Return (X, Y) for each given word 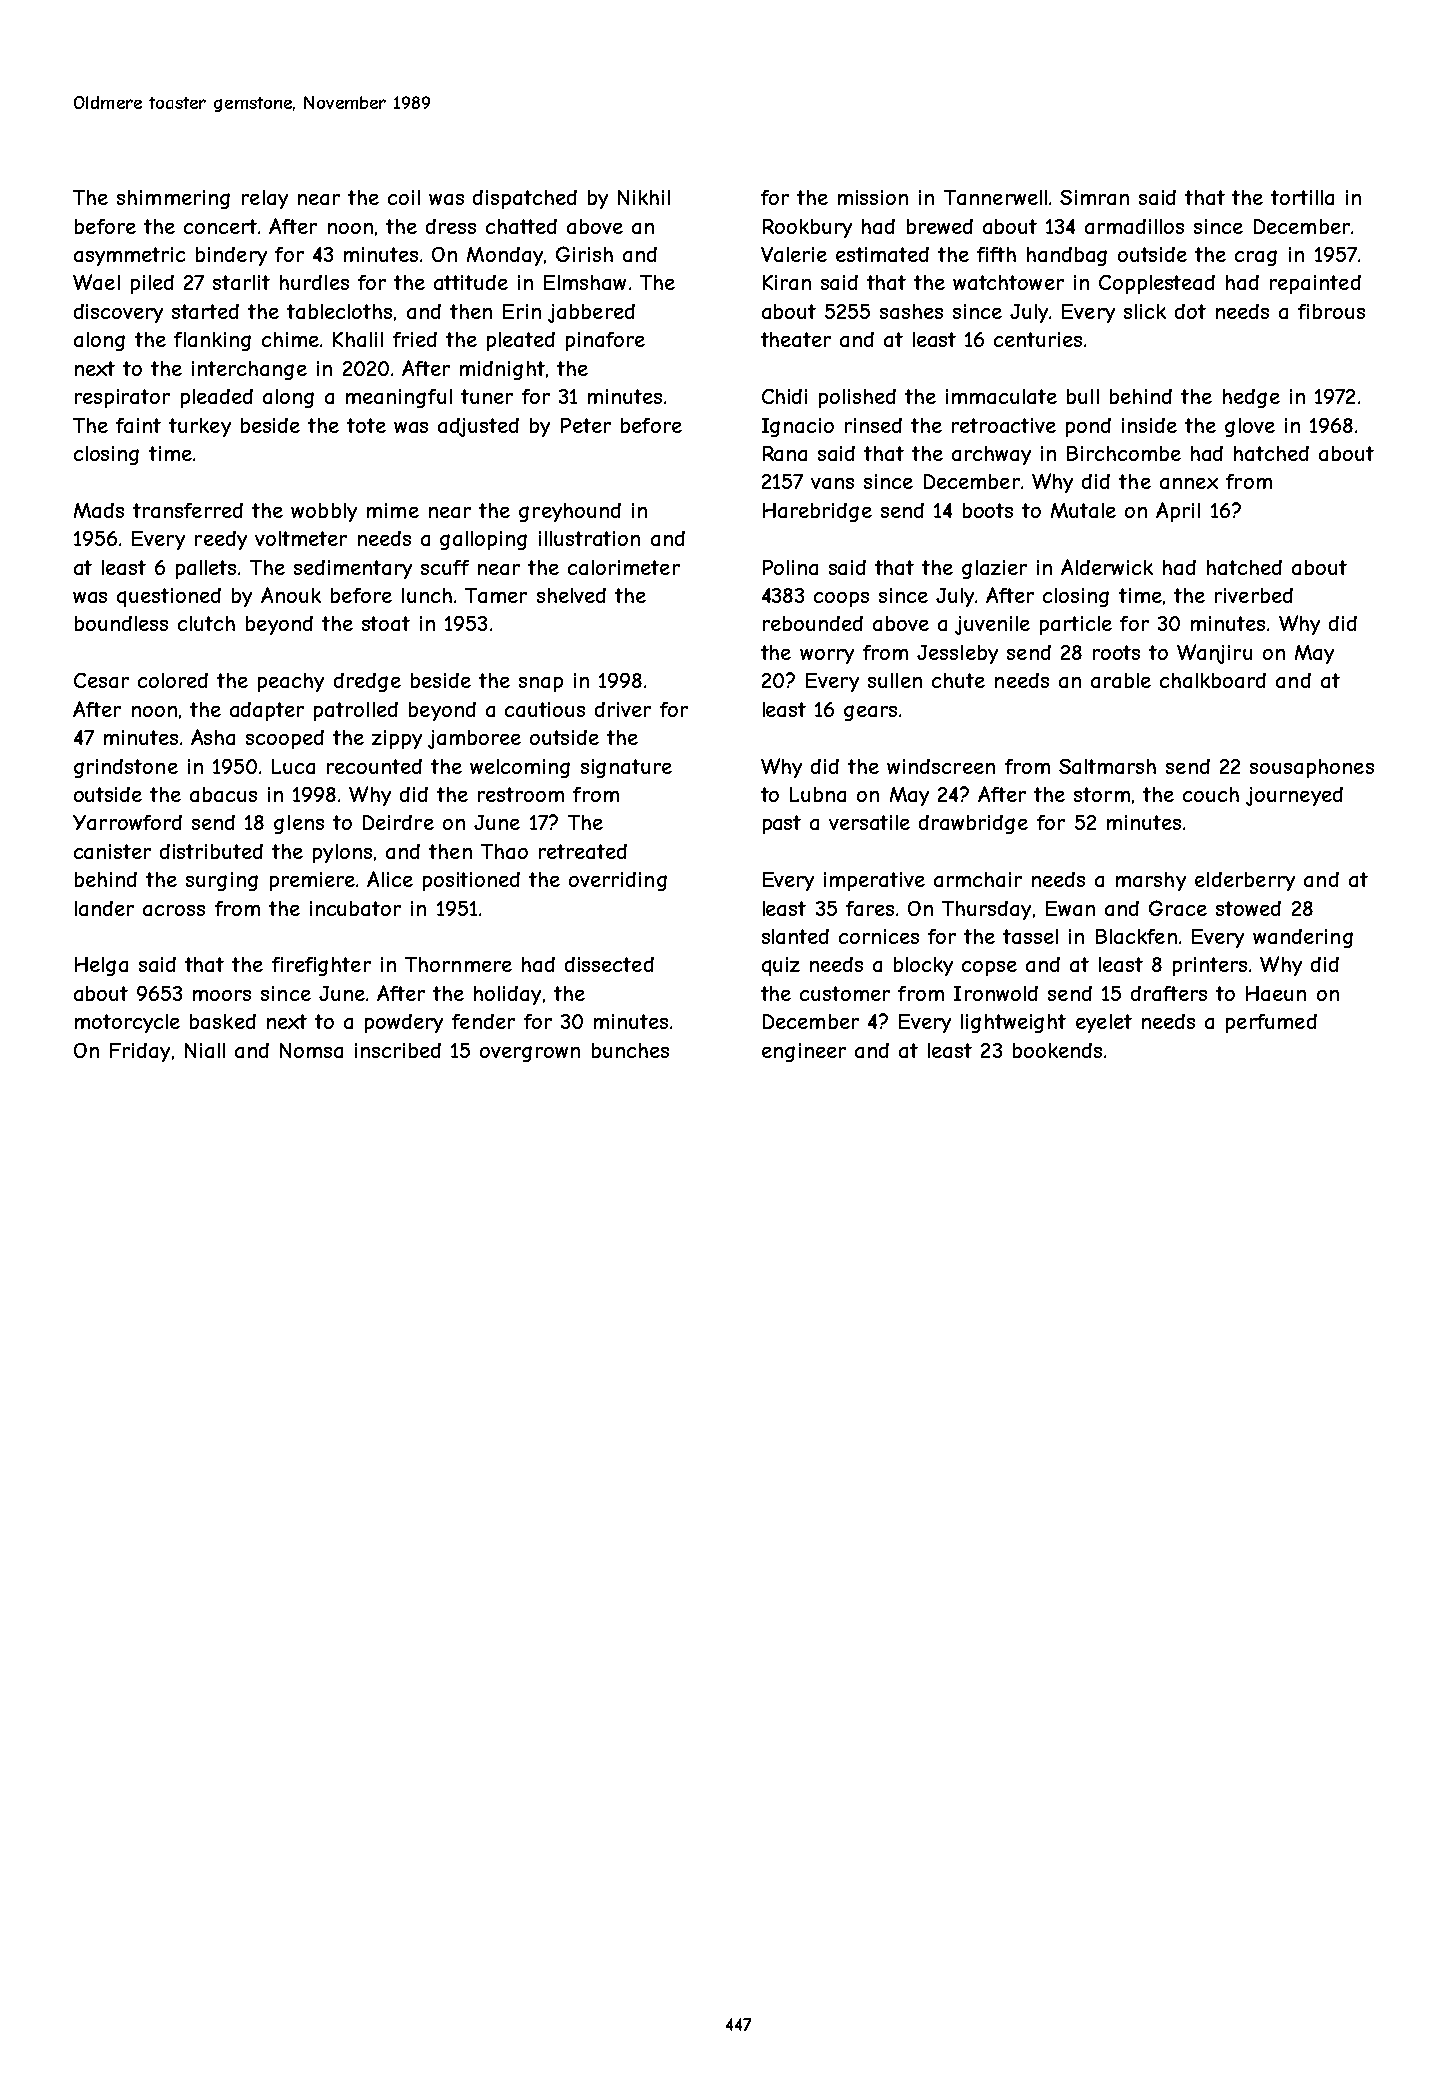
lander (104, 908)
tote (366, 425)
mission (873, 197)
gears (870, 713)
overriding (618, 881)
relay (265, 199)
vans (832, 483)
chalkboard (1213, 680)
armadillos (1134, 226)
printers (1210, 966)
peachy (291, 682)
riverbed (1254, 595)
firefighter (321, 966)
